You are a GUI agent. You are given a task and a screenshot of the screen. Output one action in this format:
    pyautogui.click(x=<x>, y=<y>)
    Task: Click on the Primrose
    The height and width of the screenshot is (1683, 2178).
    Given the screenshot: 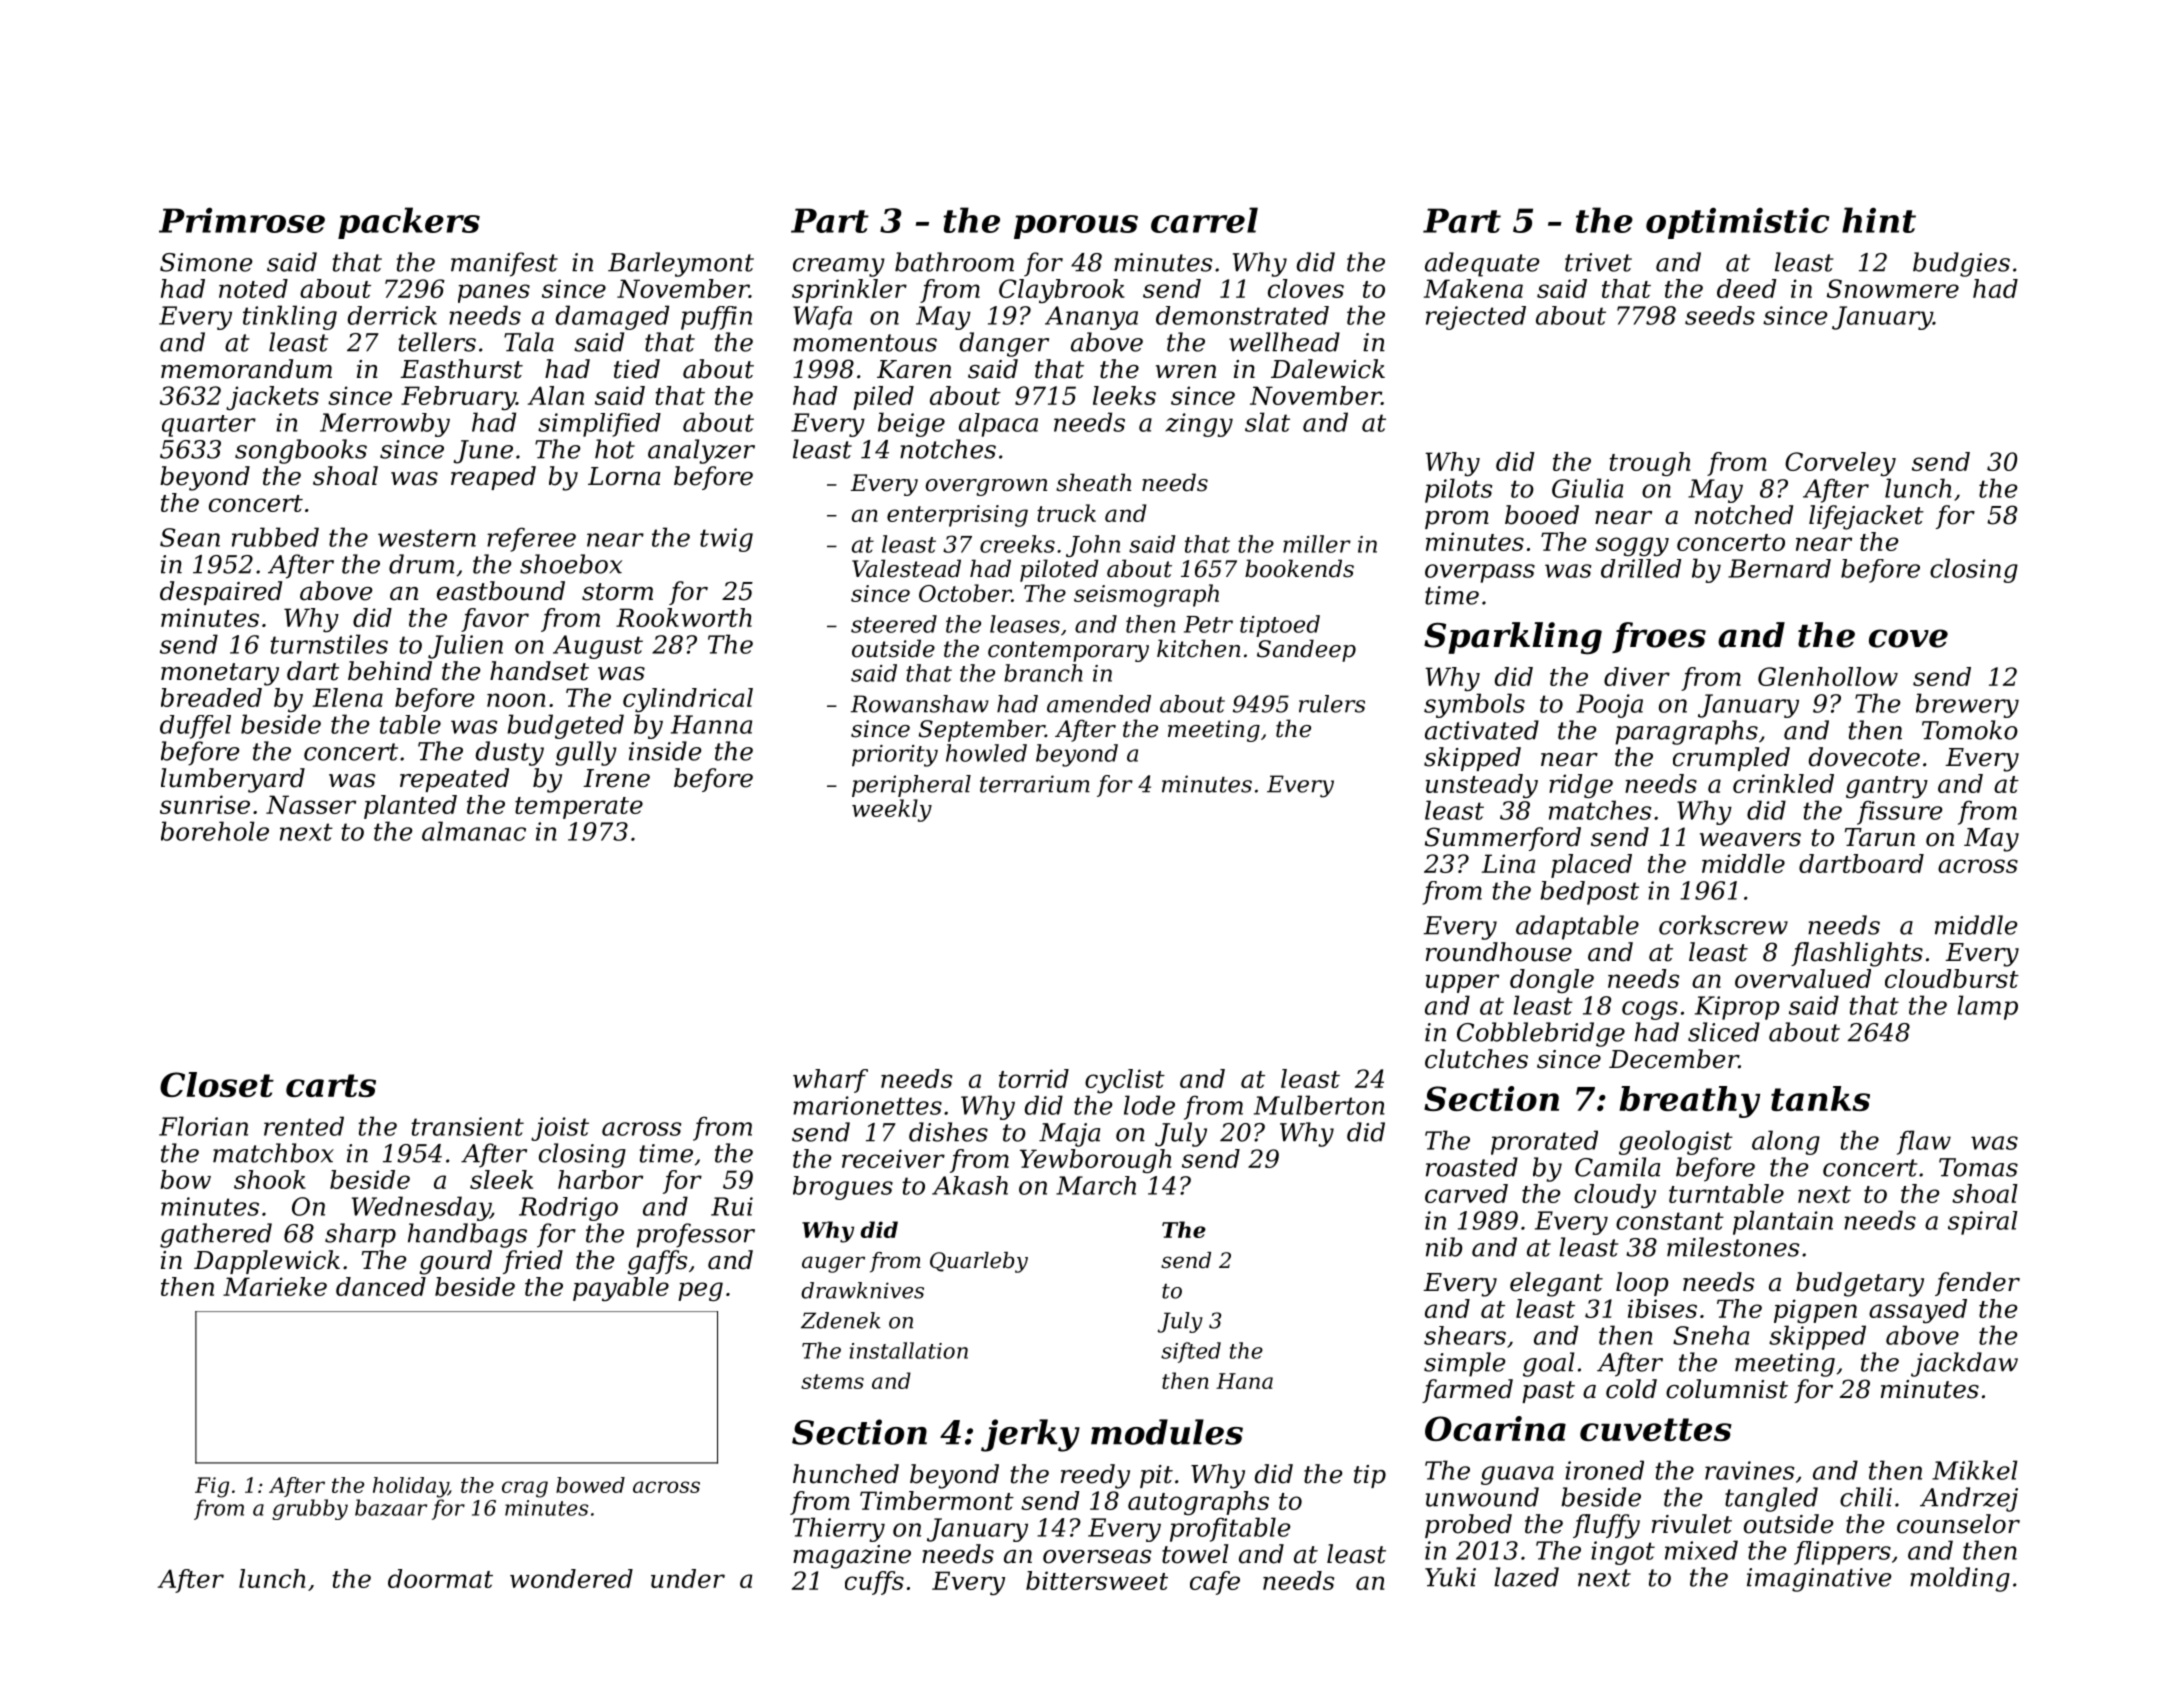 What is the action you would take?
    pyautogui.click(x=242, y=220)
